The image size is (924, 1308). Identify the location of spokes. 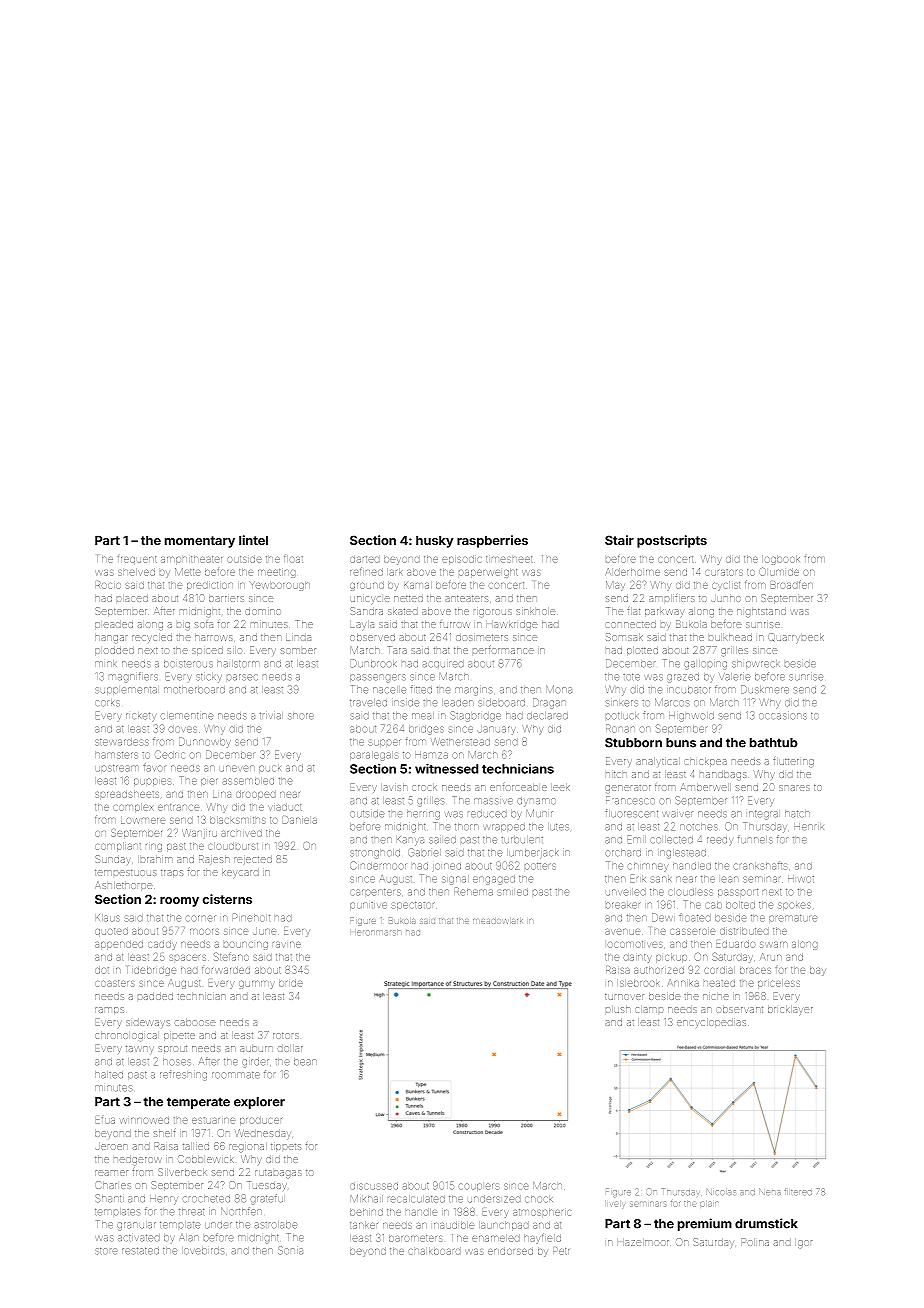
(794, 905).
